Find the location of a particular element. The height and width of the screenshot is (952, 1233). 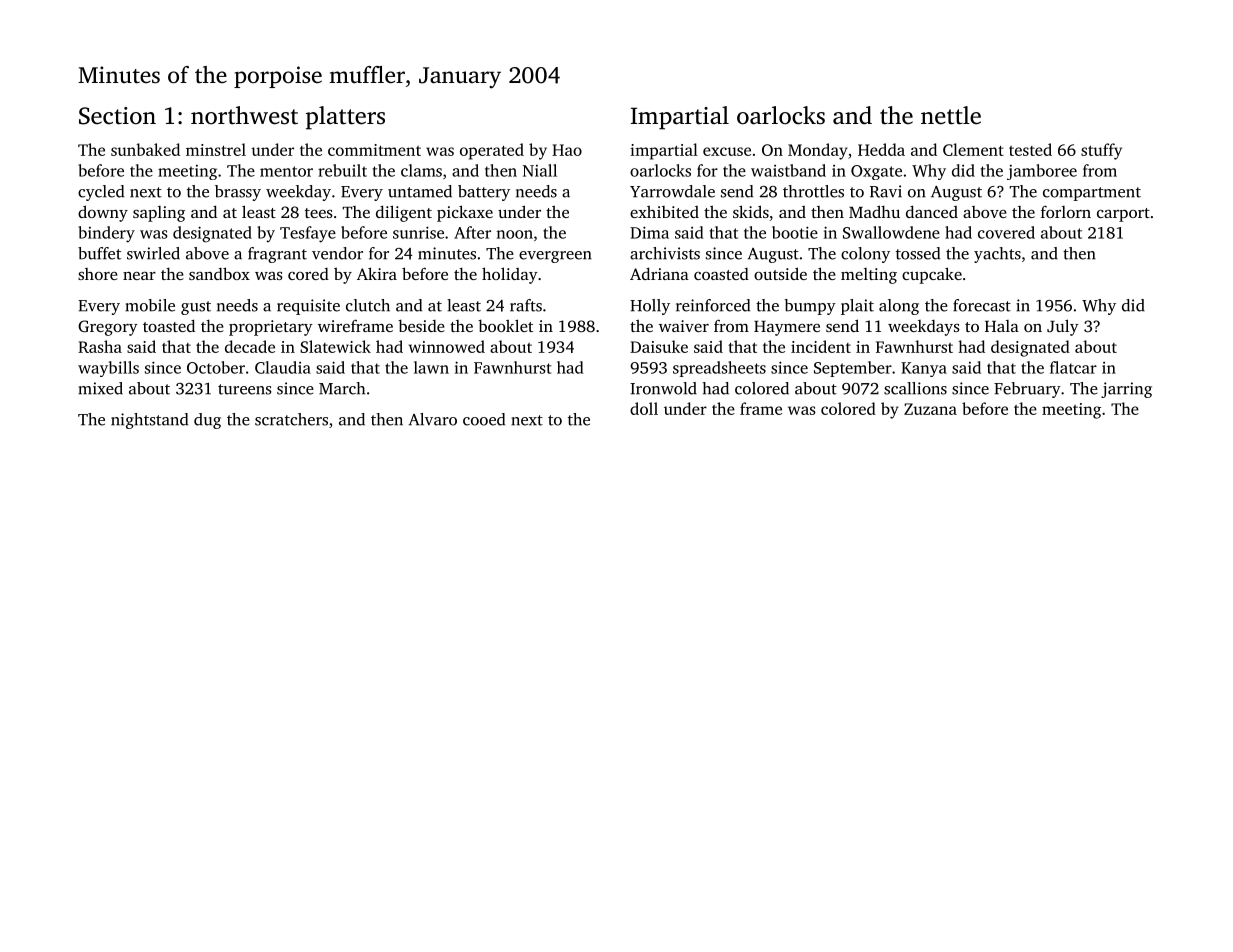

July is located at coordinates (1063, 327).
